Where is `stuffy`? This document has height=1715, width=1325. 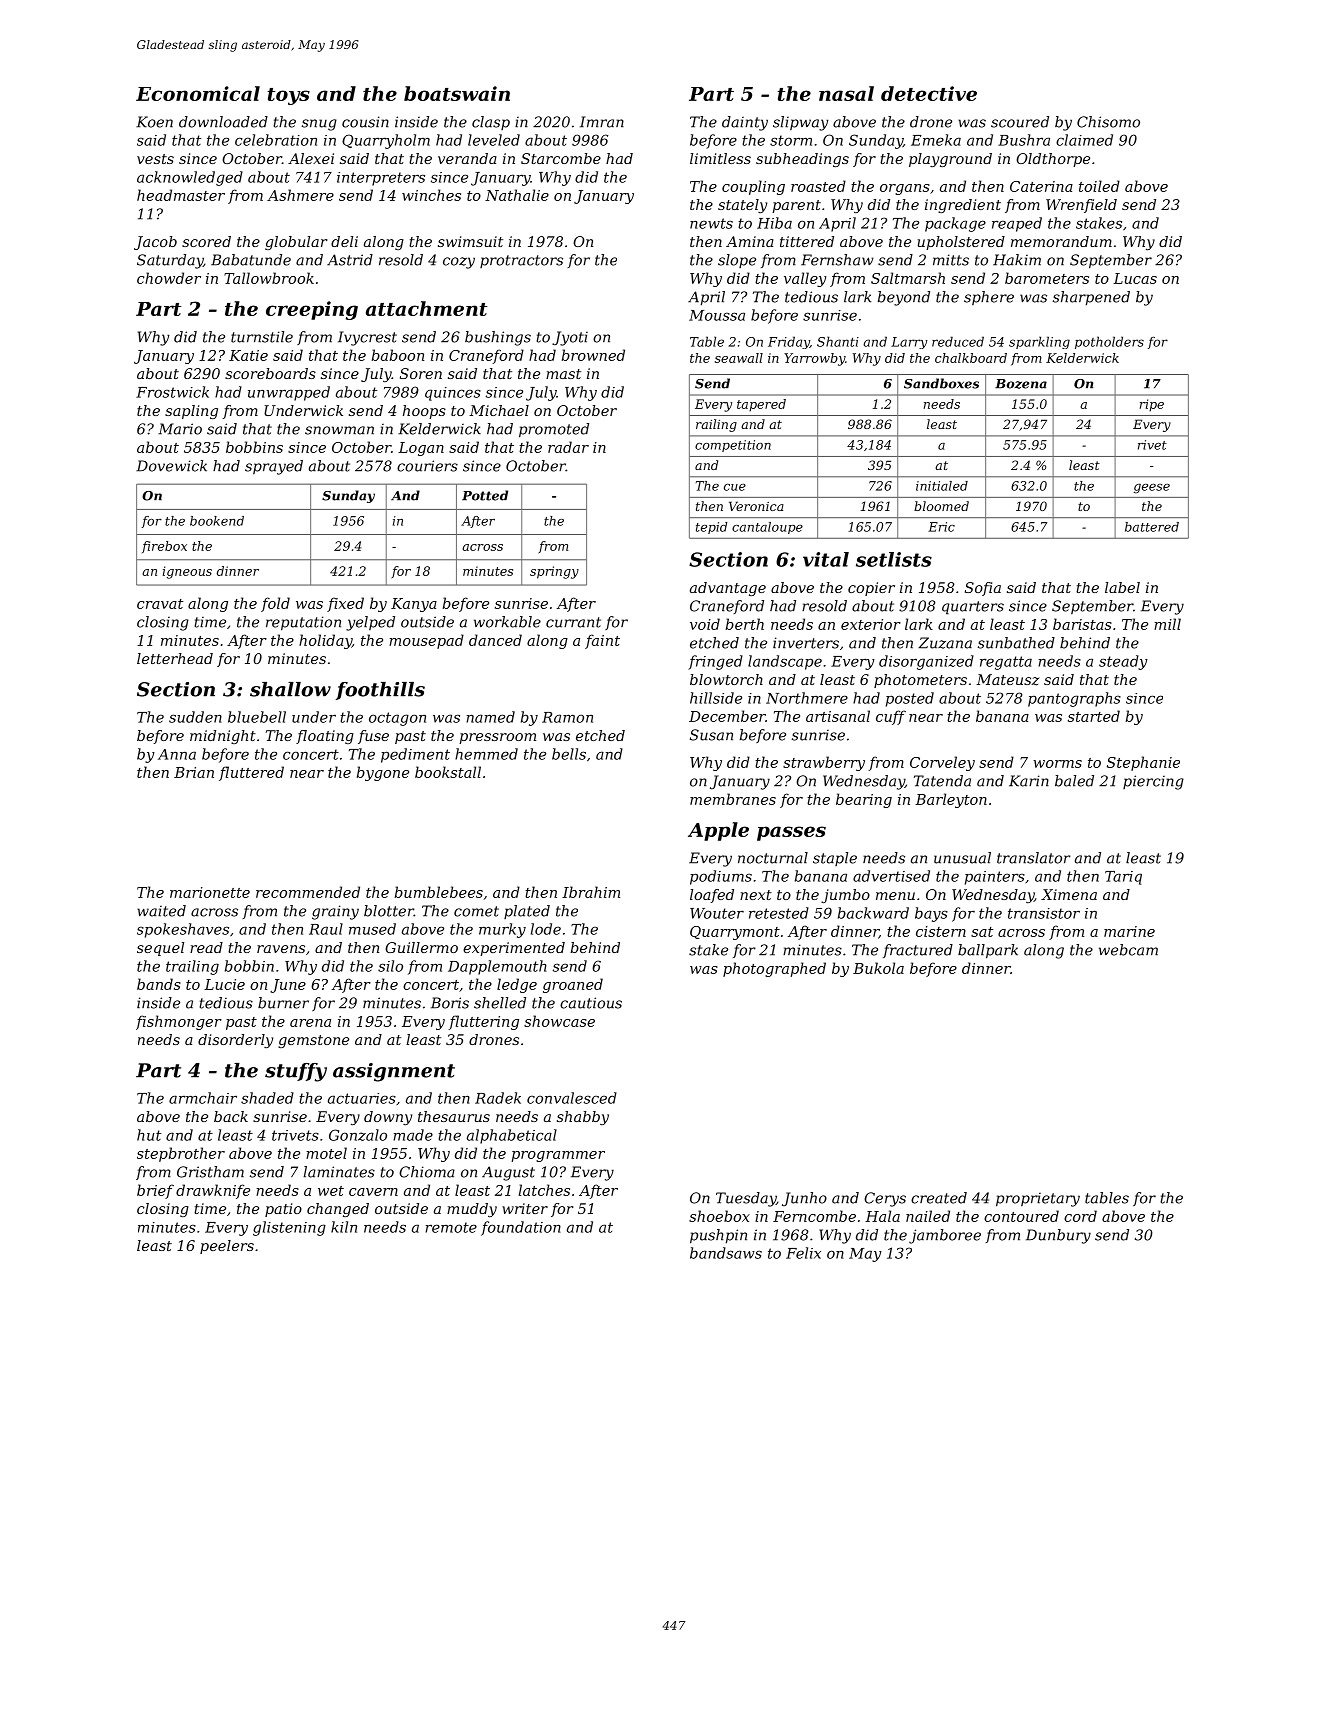 stuffy is located at coordinates (296, 1072).
